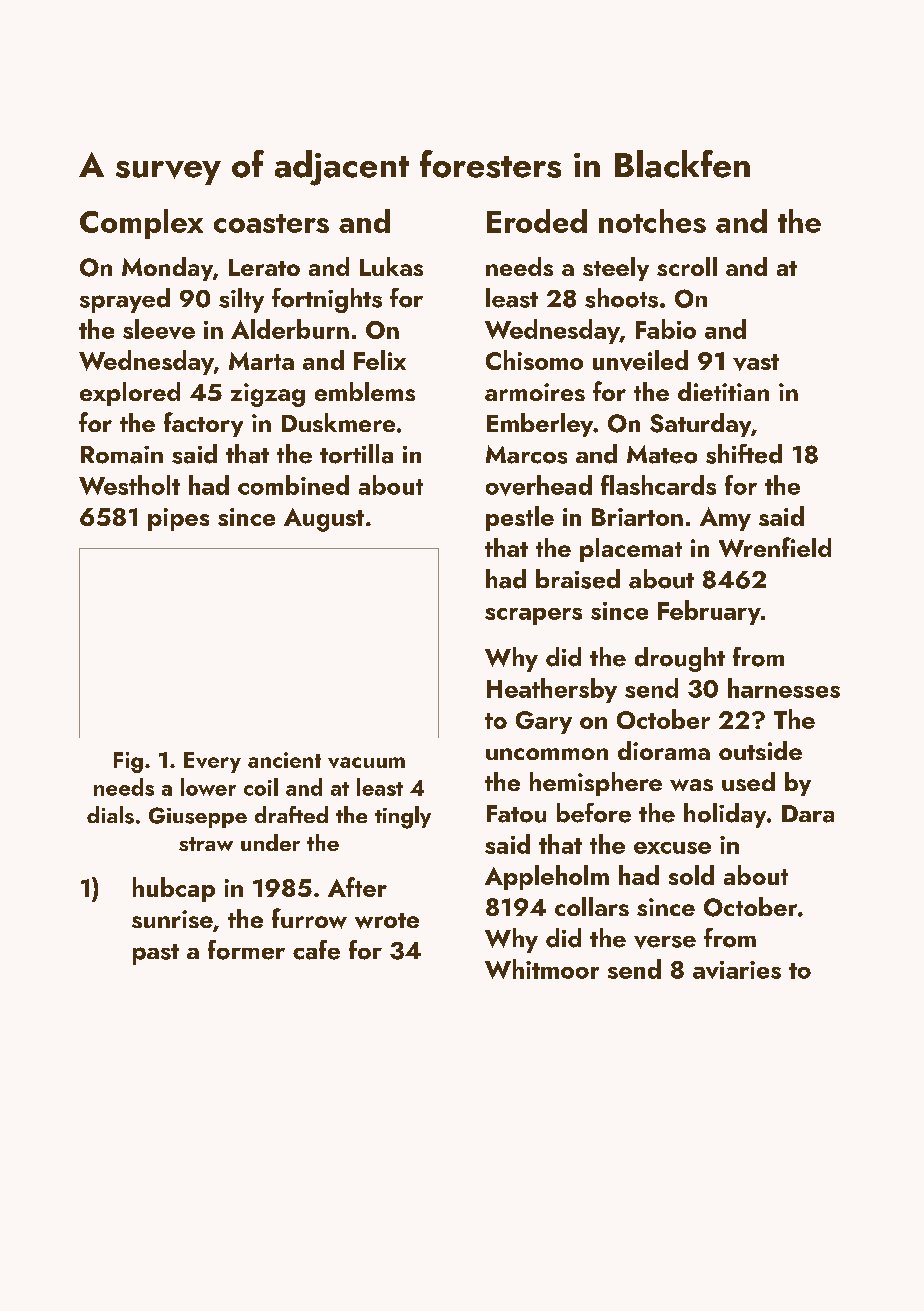 The height and width of the screenshot is (1311, 924). I want to click on Complex, so click(141, 224).
